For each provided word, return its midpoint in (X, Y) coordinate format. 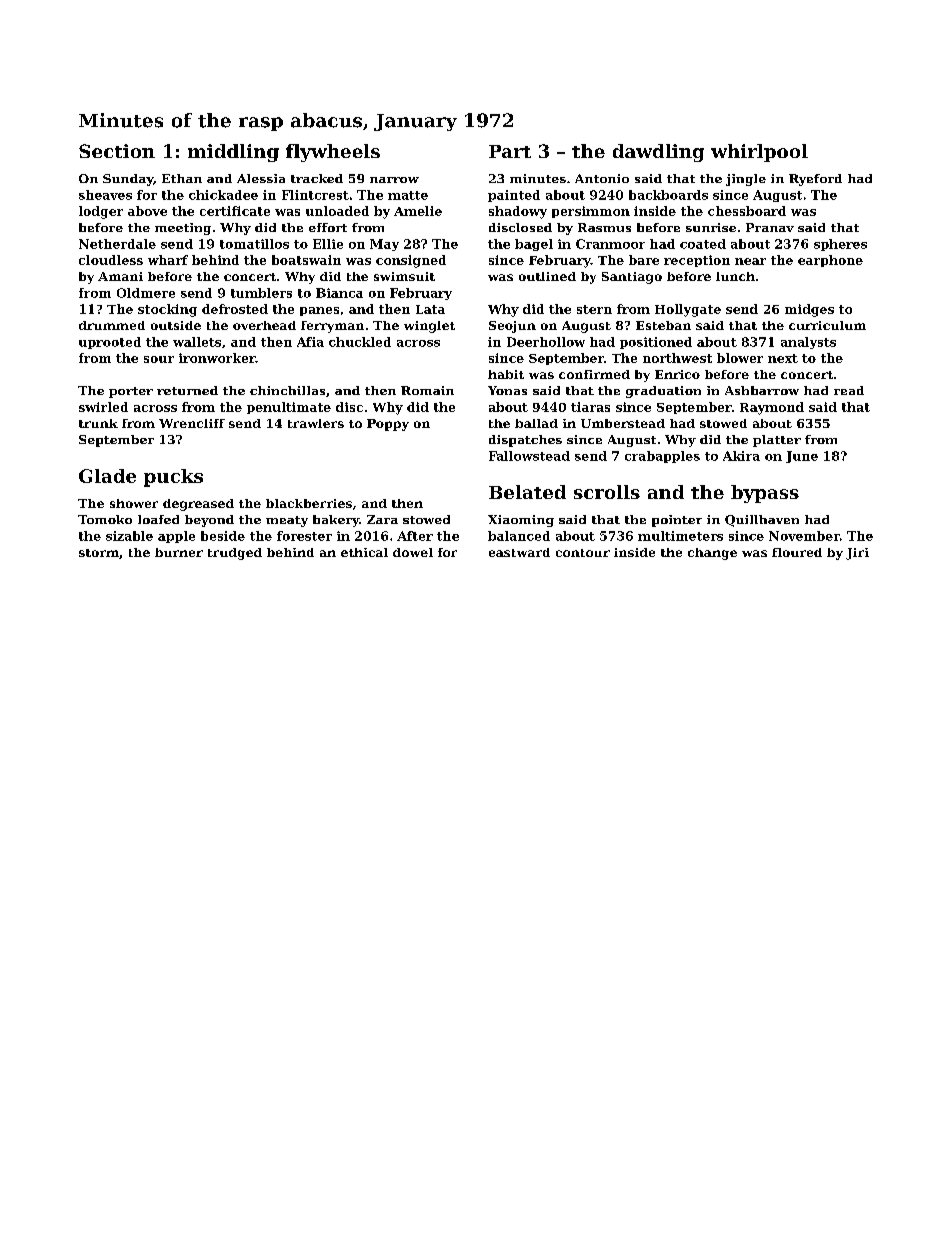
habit (506, 374)
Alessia (261, 178)
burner (179, 552)
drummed (112, 325)
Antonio (602, 178)
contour (583, 553)
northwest (677, 358)
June (802, 457)
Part (510, 151)
